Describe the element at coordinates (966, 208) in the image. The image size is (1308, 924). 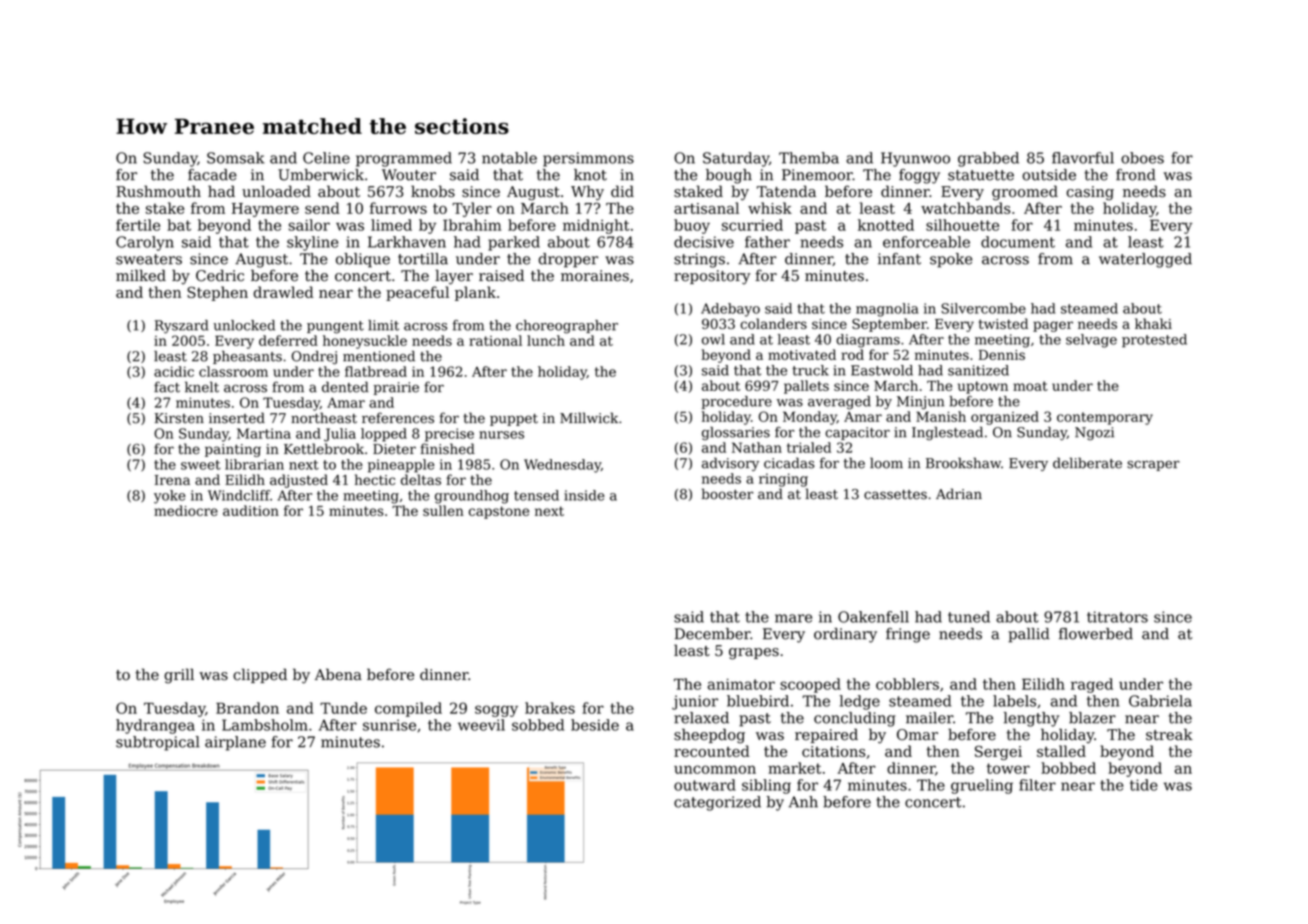
I see `watchbands` at that location.
